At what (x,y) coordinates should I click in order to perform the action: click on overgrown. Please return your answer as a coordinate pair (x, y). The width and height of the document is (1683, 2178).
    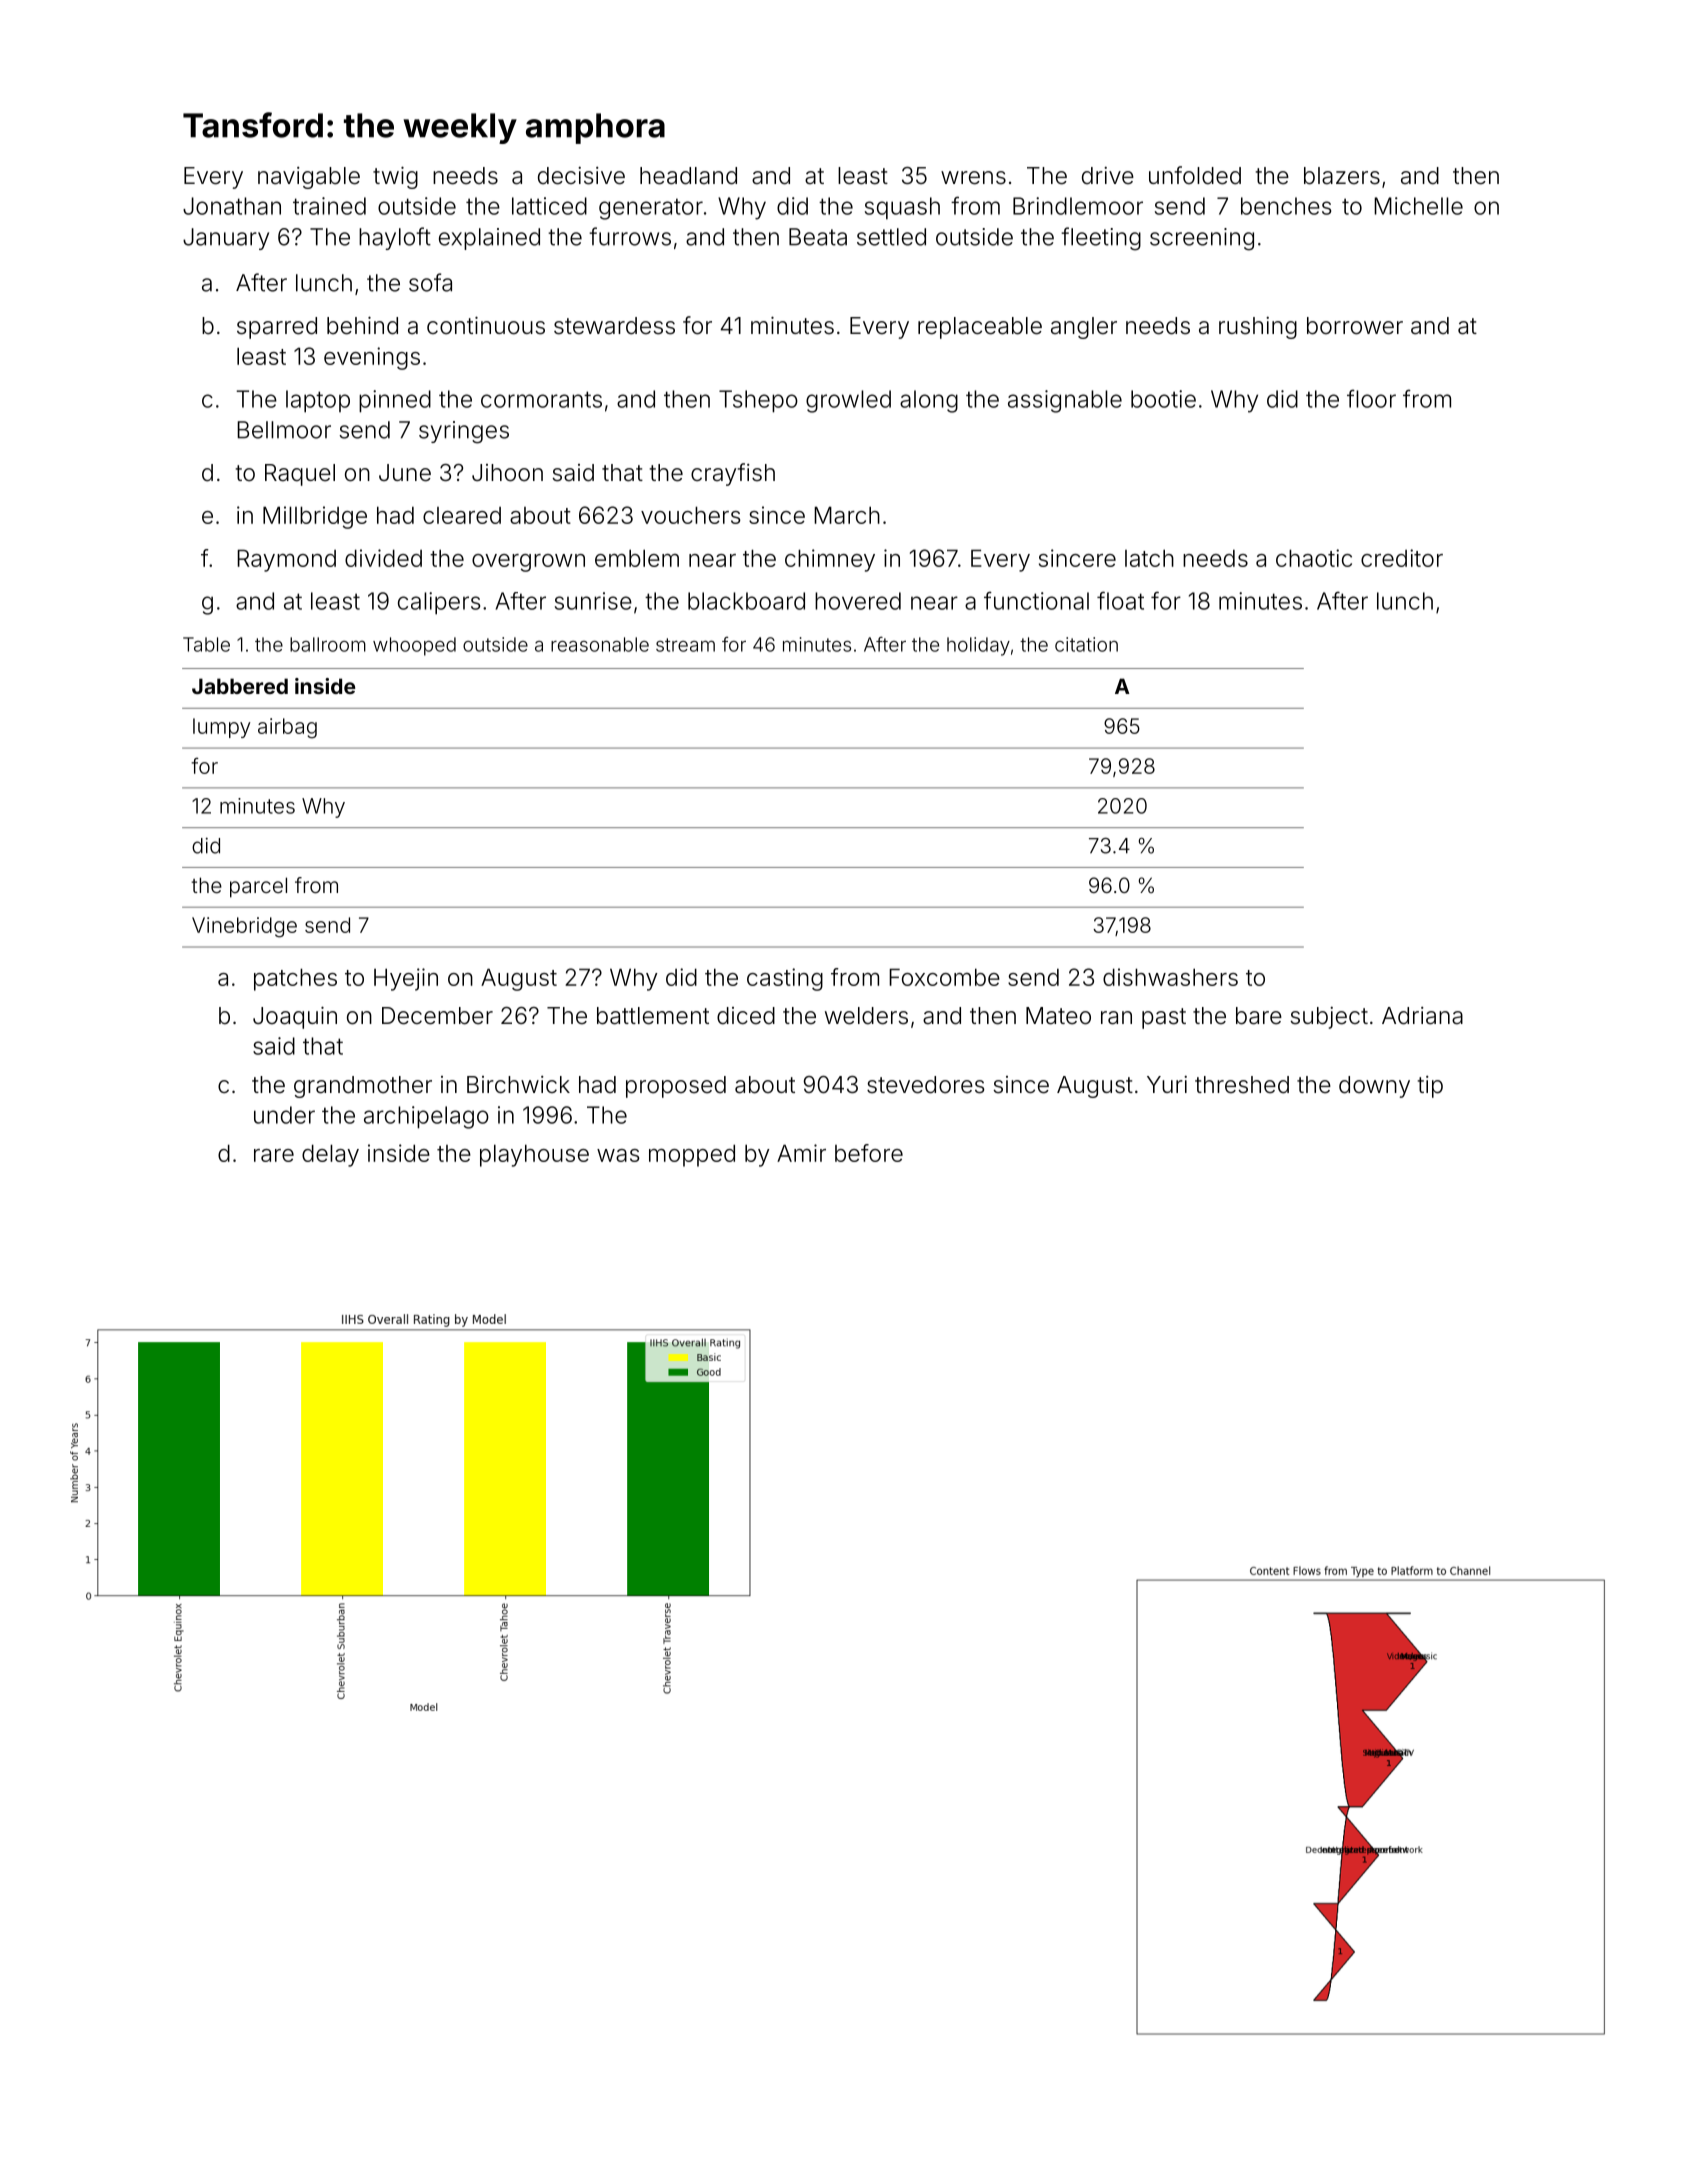
    Looking at the image, I should click on (528, 563).
